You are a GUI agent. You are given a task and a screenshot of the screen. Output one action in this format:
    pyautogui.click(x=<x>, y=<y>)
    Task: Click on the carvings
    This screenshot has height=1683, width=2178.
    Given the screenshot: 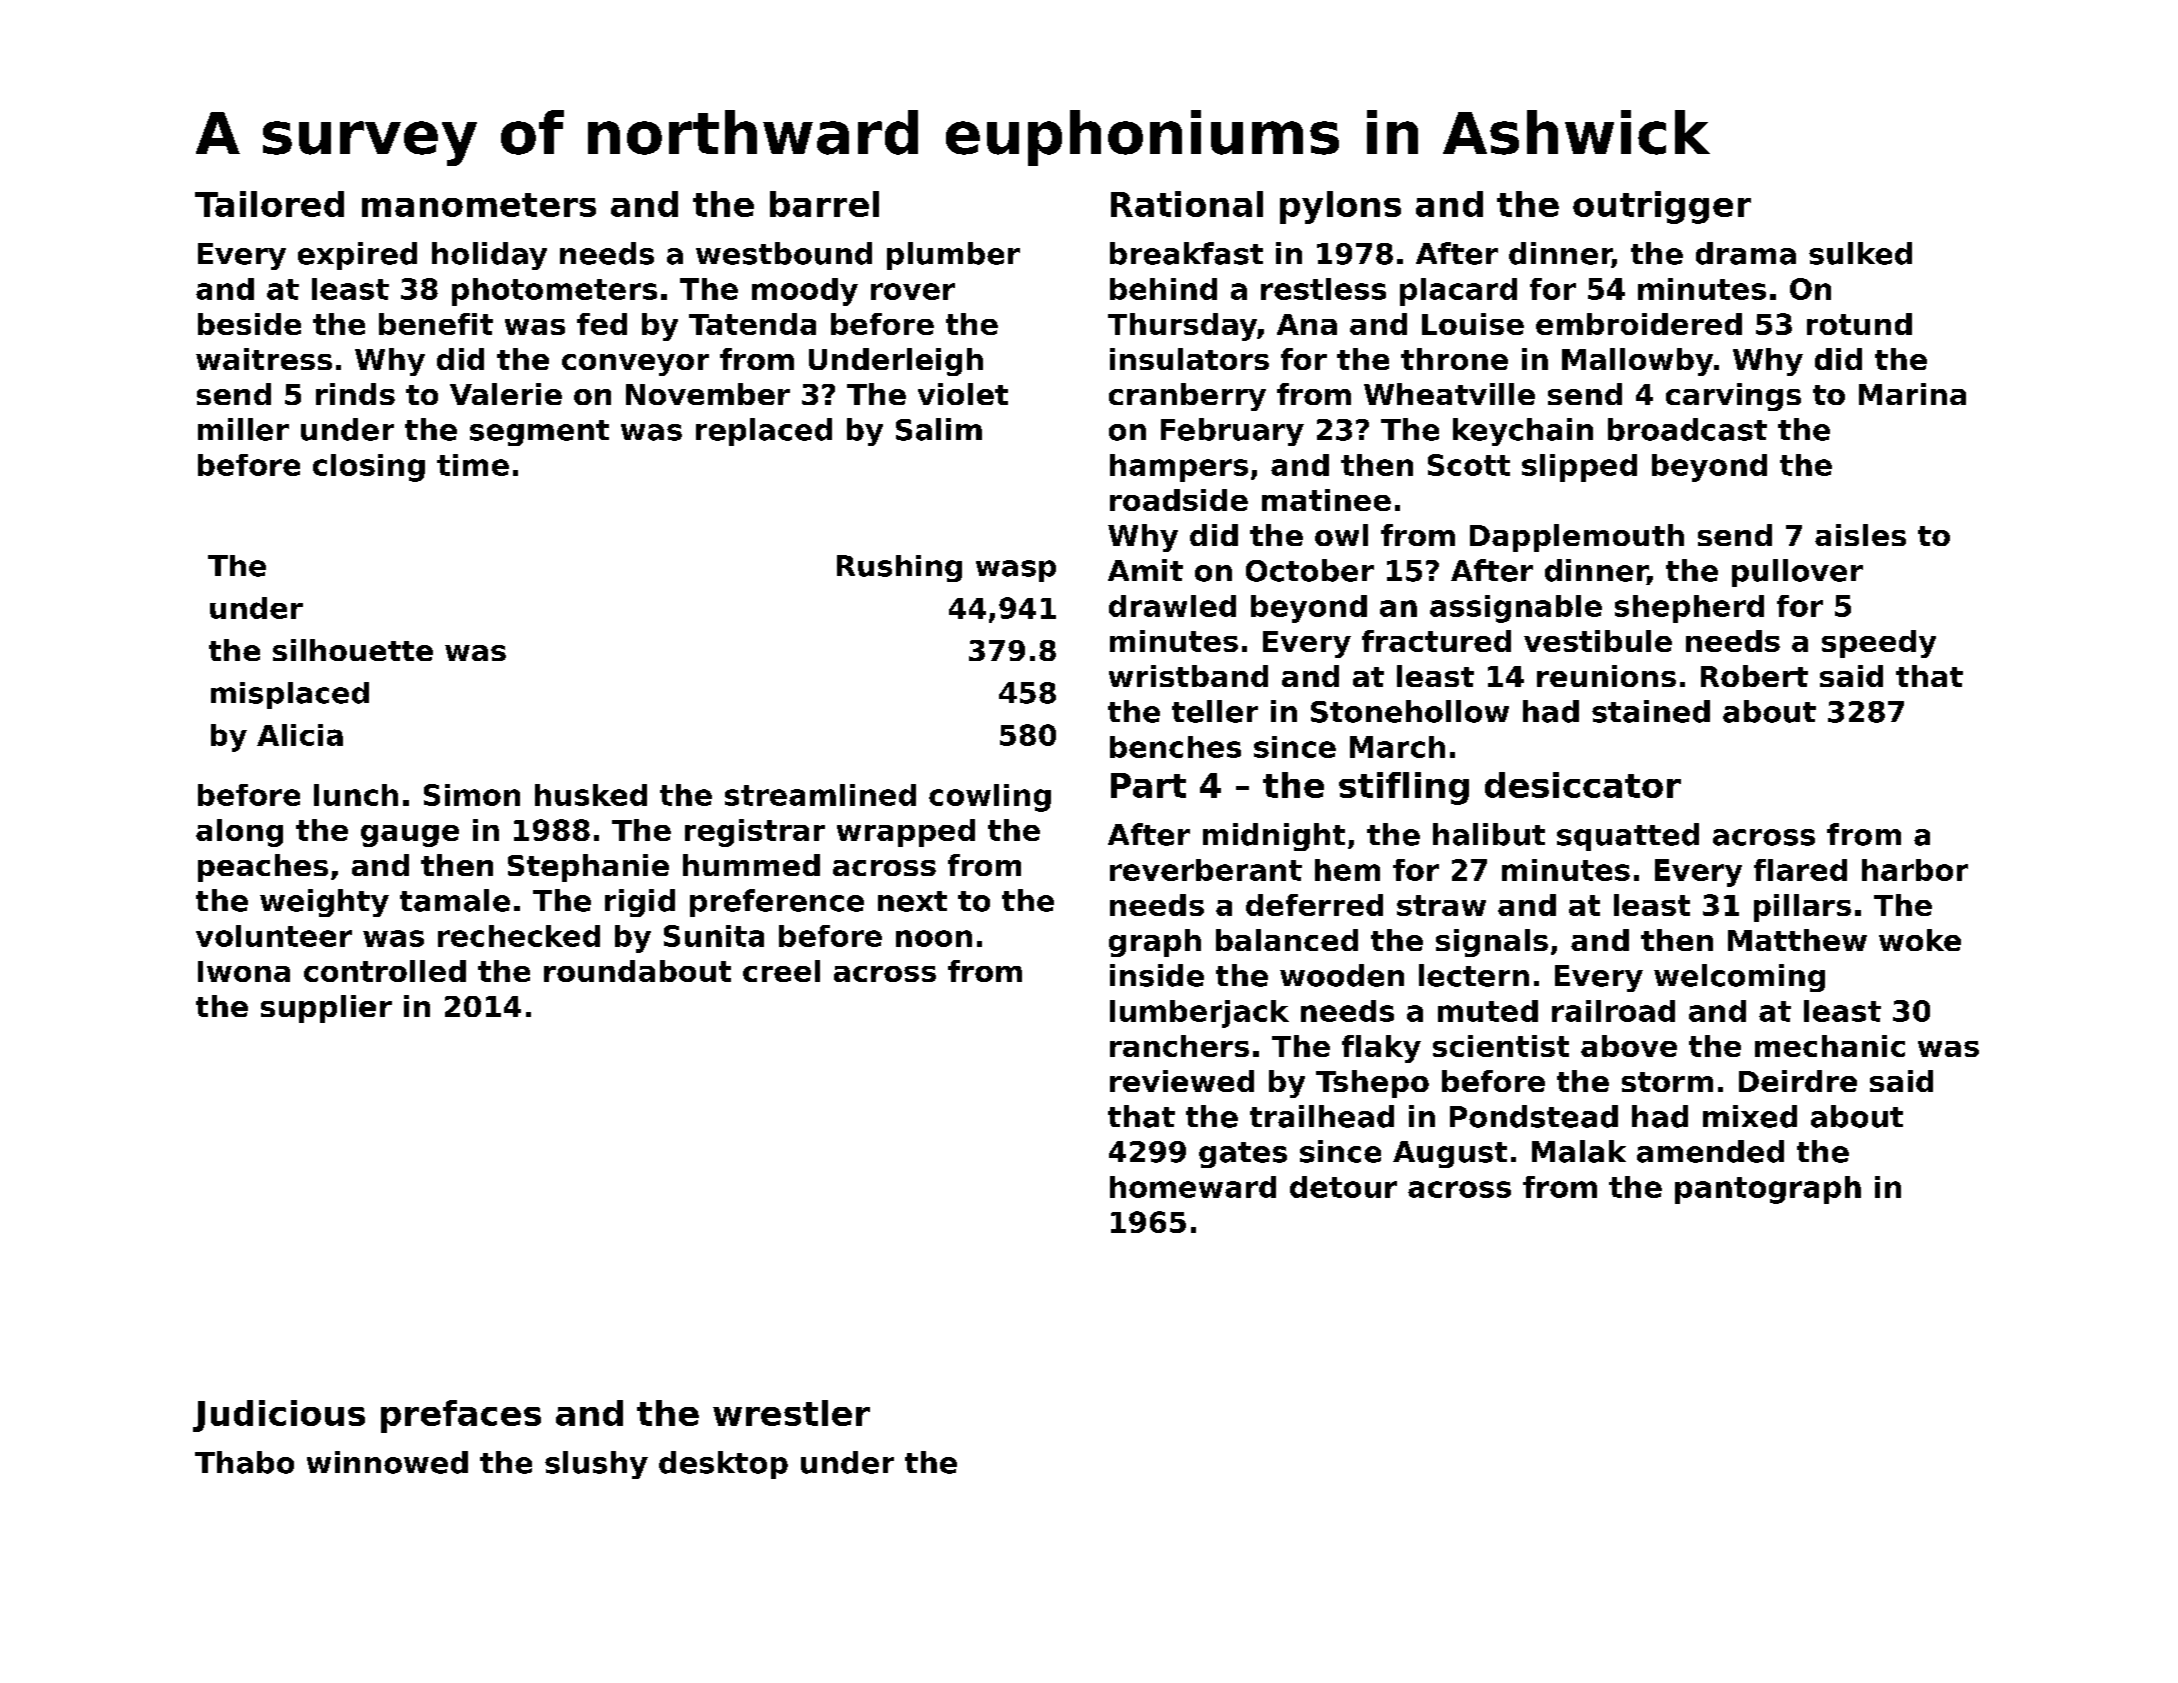 What is the action you would take?
    pyautogui.click(x=1733, y=397)
